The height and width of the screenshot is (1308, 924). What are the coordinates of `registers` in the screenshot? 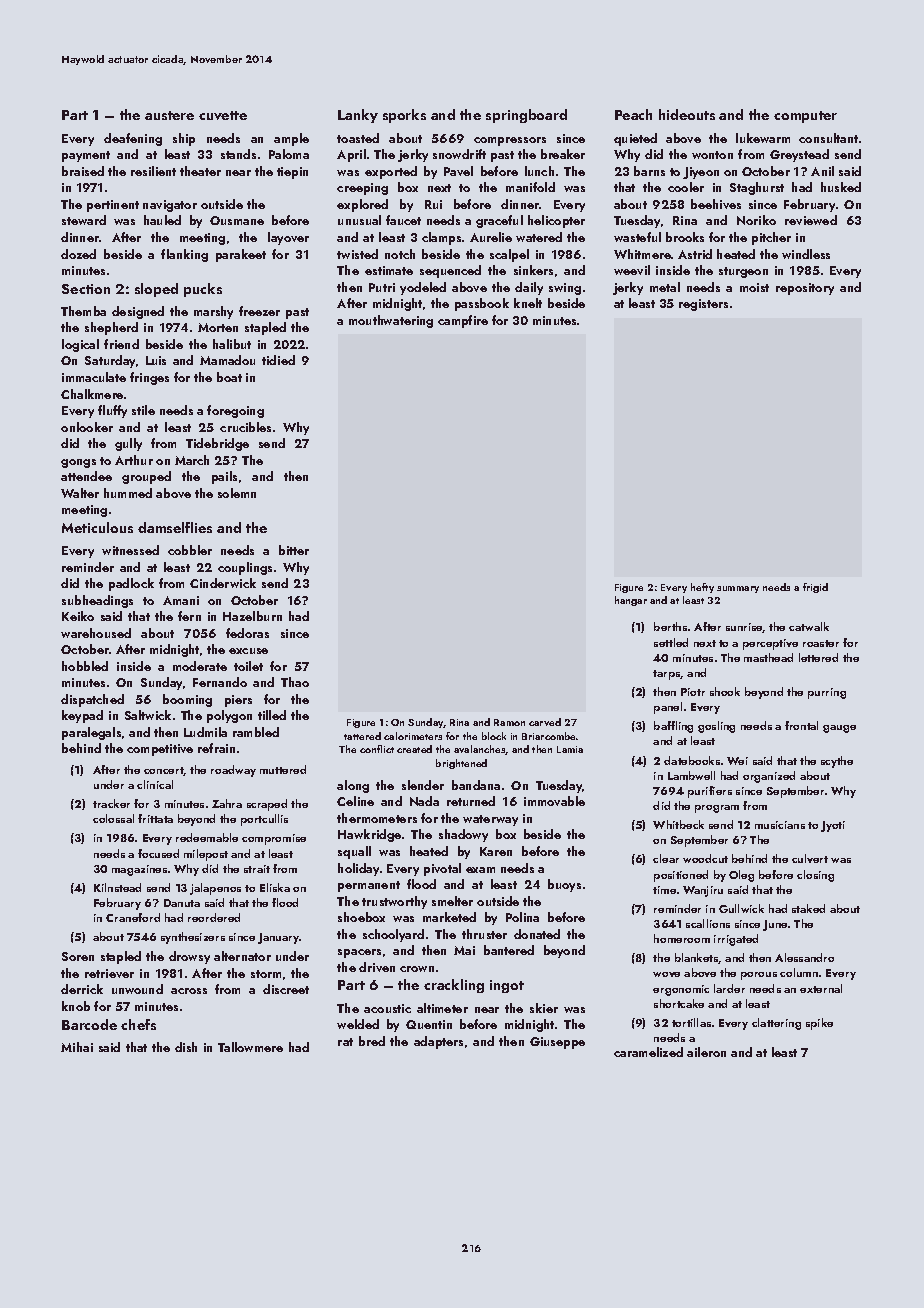 It's located at (703, 305).
